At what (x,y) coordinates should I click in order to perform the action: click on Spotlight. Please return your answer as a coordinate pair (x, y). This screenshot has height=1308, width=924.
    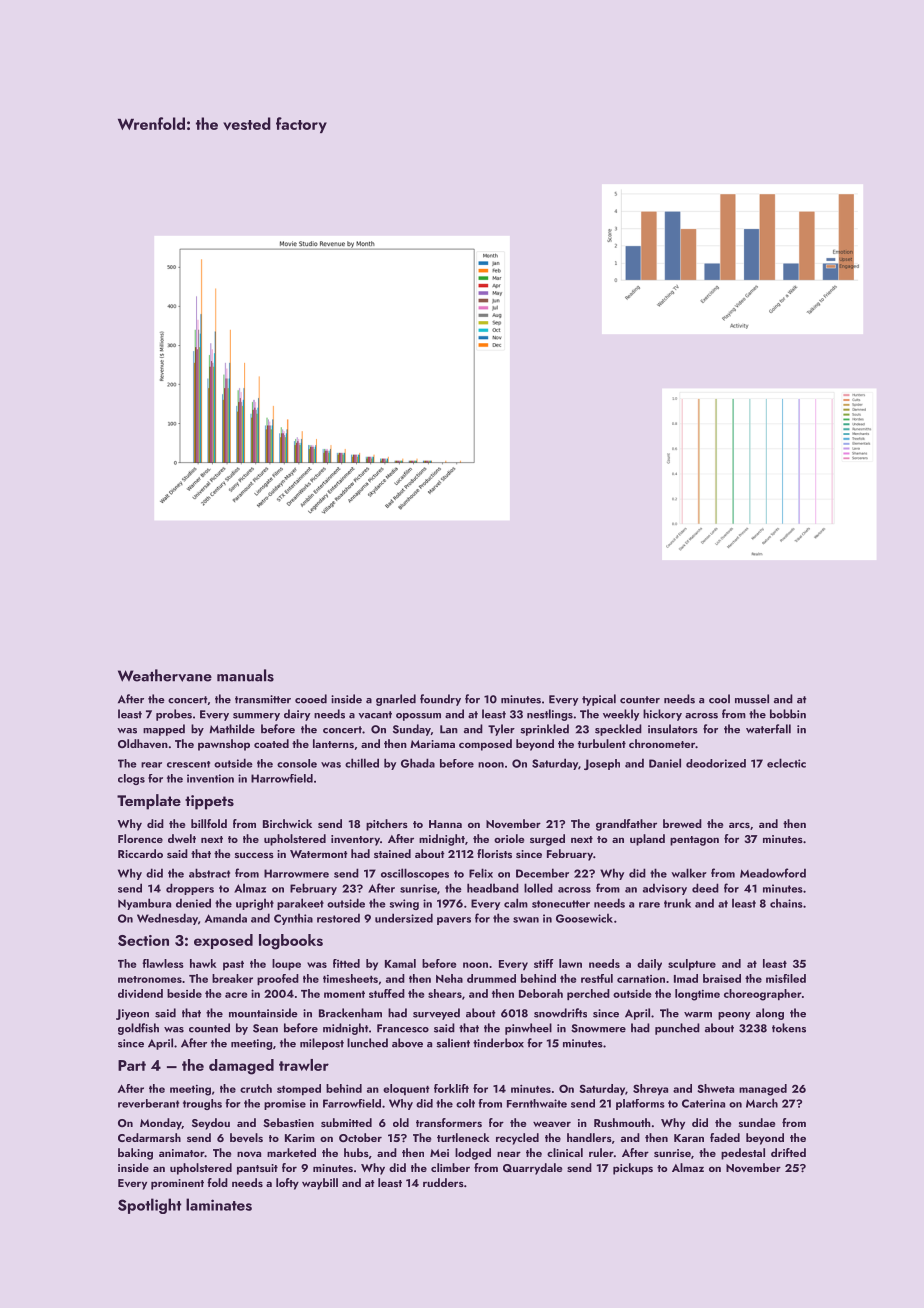
    Looking at the image, I should click on (150, 1206).
